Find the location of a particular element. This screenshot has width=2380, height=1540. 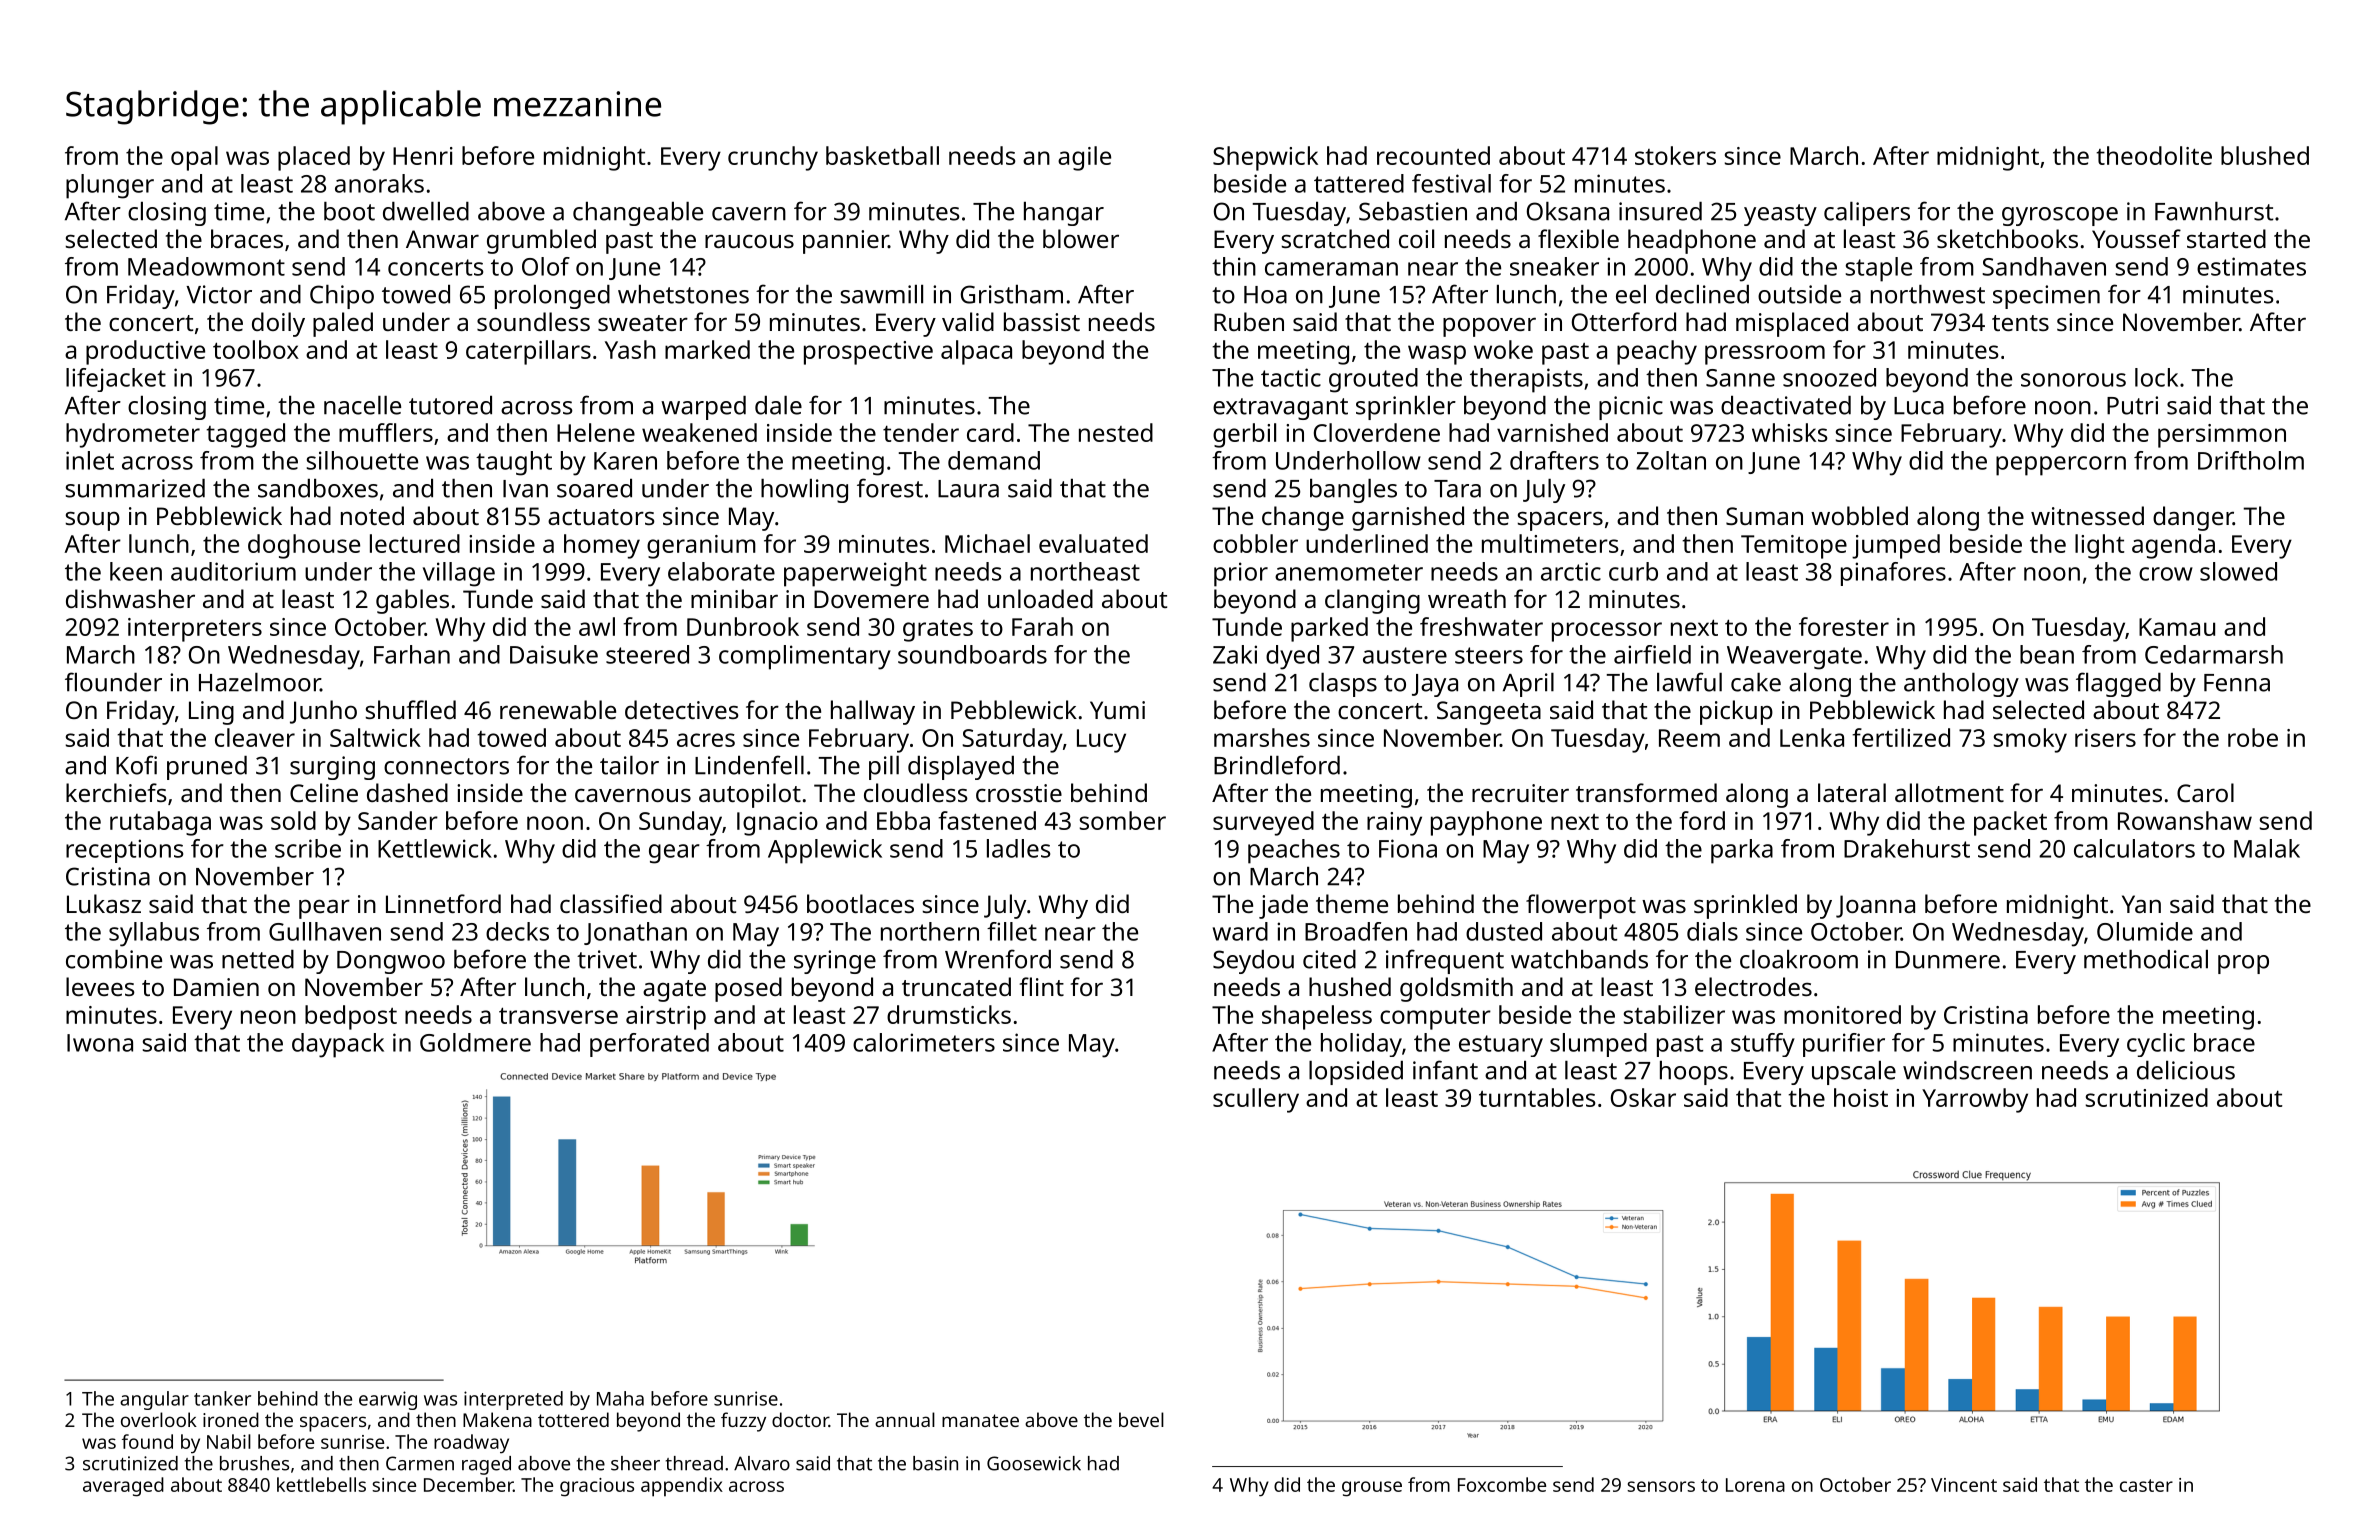

prospective is located at coordinates (868, 353).
